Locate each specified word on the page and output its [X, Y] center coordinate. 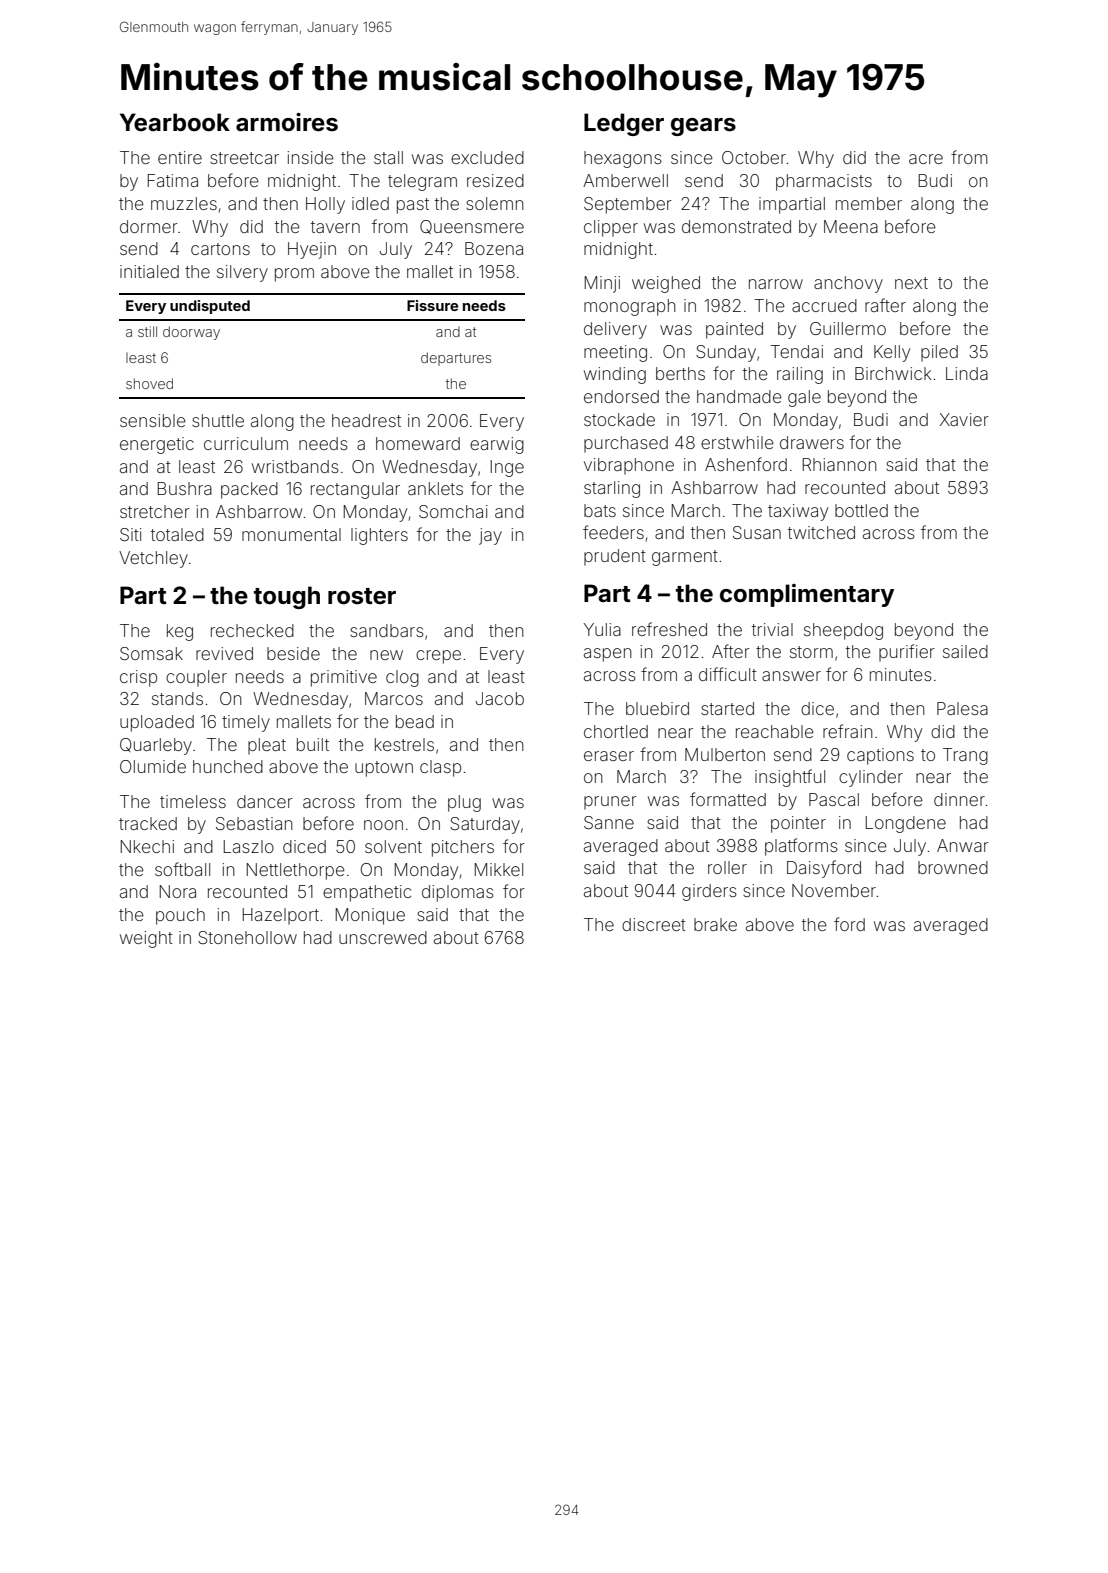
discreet [654, 924]
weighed [666, 284]
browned [953, 867]
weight [146, 939]
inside [310, 157]
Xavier [964, 419]
